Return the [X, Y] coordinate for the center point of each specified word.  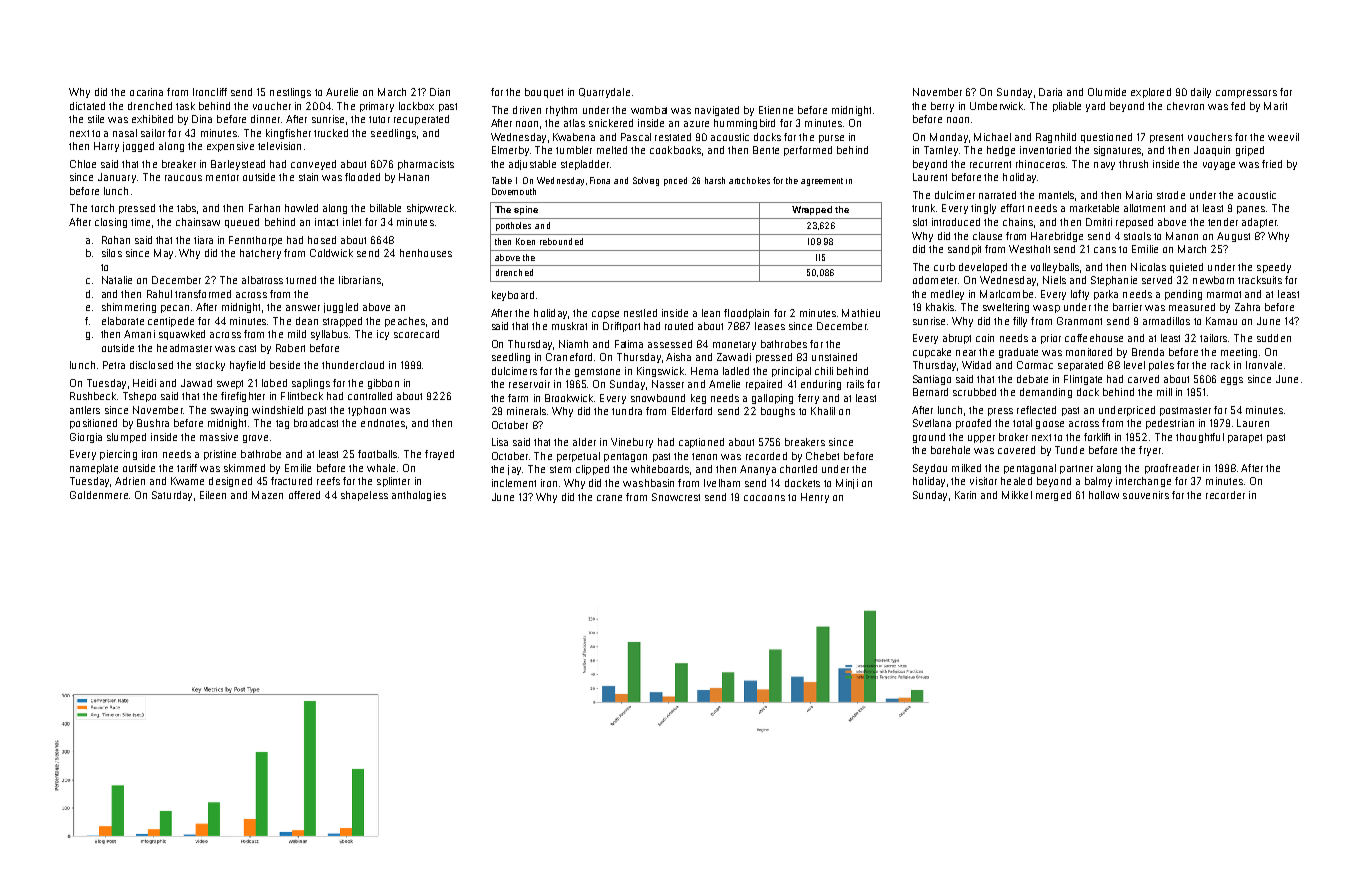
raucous [183, 178]
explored [1151, 93]
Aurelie [342, 92]
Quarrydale [604, 93]
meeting [1239, 353]
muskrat [569, 326]
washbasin [648, 483]
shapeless [364, 496]
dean [307, 321]
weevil [1283, 137]
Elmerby [510, 151]
